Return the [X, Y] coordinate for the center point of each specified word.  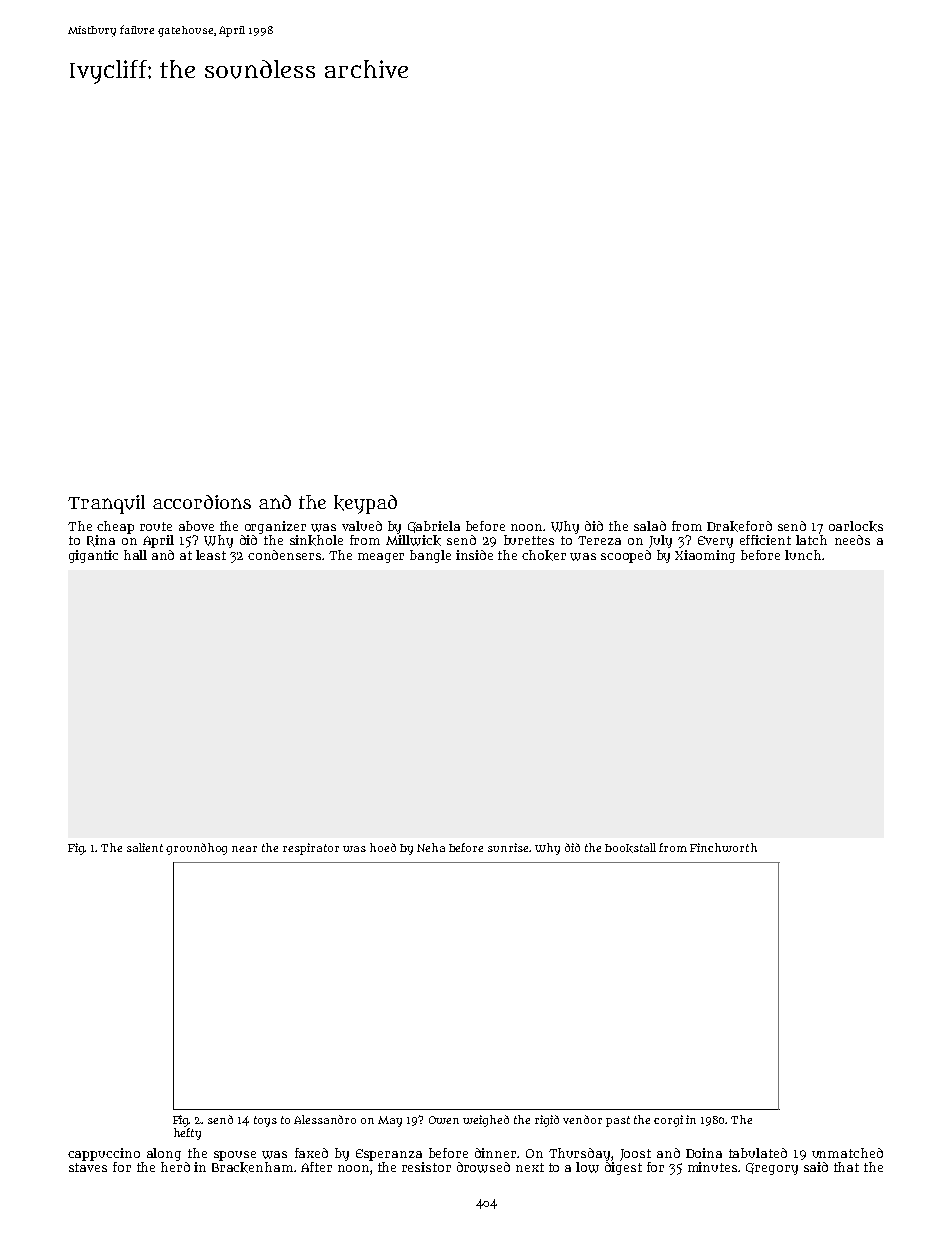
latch [811, 540]
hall [135, 555]
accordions [202, 502]
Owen [444, 1120]
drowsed [483, 1167]
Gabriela [434, 527]
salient [145, 847]
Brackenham [252, 1167]
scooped [626, 556]
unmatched [847, 1153]
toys [265, 1121]
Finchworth [723, 847]
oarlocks [856, 526]
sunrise [509, 847]
